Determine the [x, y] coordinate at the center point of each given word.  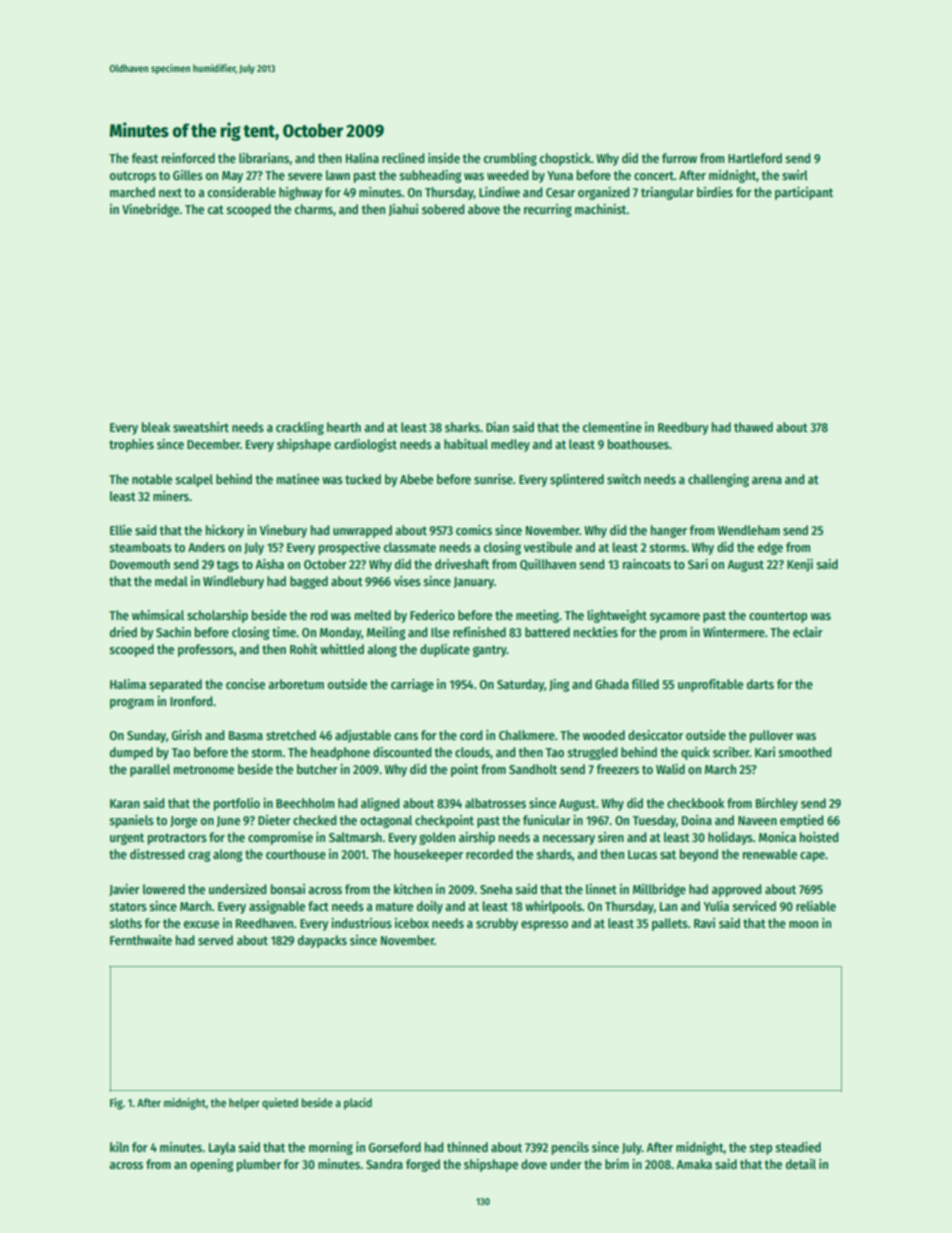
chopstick [565, 159]
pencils [570, 1148]
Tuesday [654, 821]
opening [211, 1165]
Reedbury [683, 428]
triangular [667, 193]
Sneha [496, 889]
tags [228, 566]
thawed [753, 427]
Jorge [183, 822]
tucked [363, 479]
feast [145, 158]
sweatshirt [201, 427]
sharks [462, 427]
